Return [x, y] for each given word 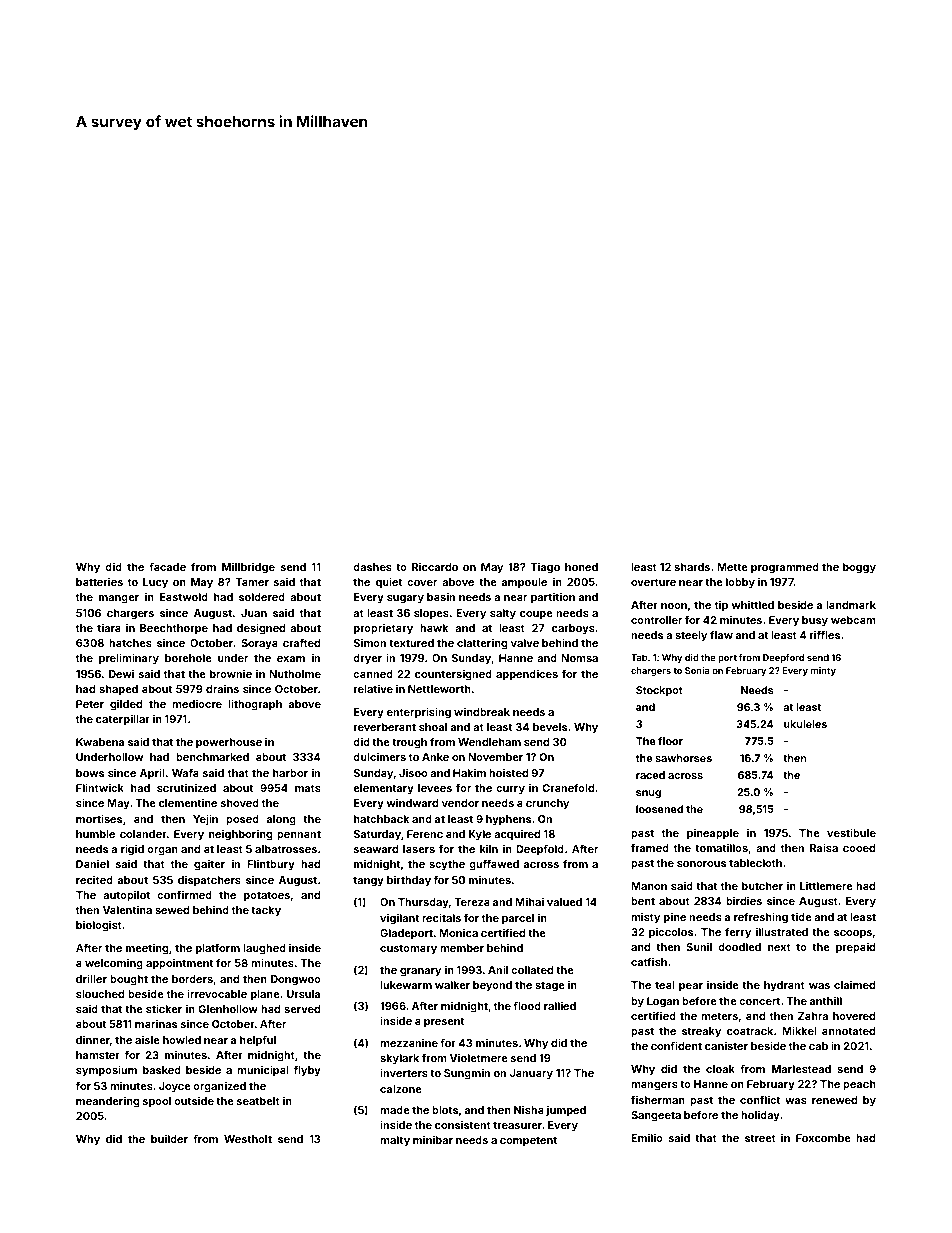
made [395, 1110]
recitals [441, 917]
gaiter [209, 865]
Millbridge [248, 568]
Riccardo [435, 567]
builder [169, 1138]
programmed [785, 568]
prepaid [855, 947]
